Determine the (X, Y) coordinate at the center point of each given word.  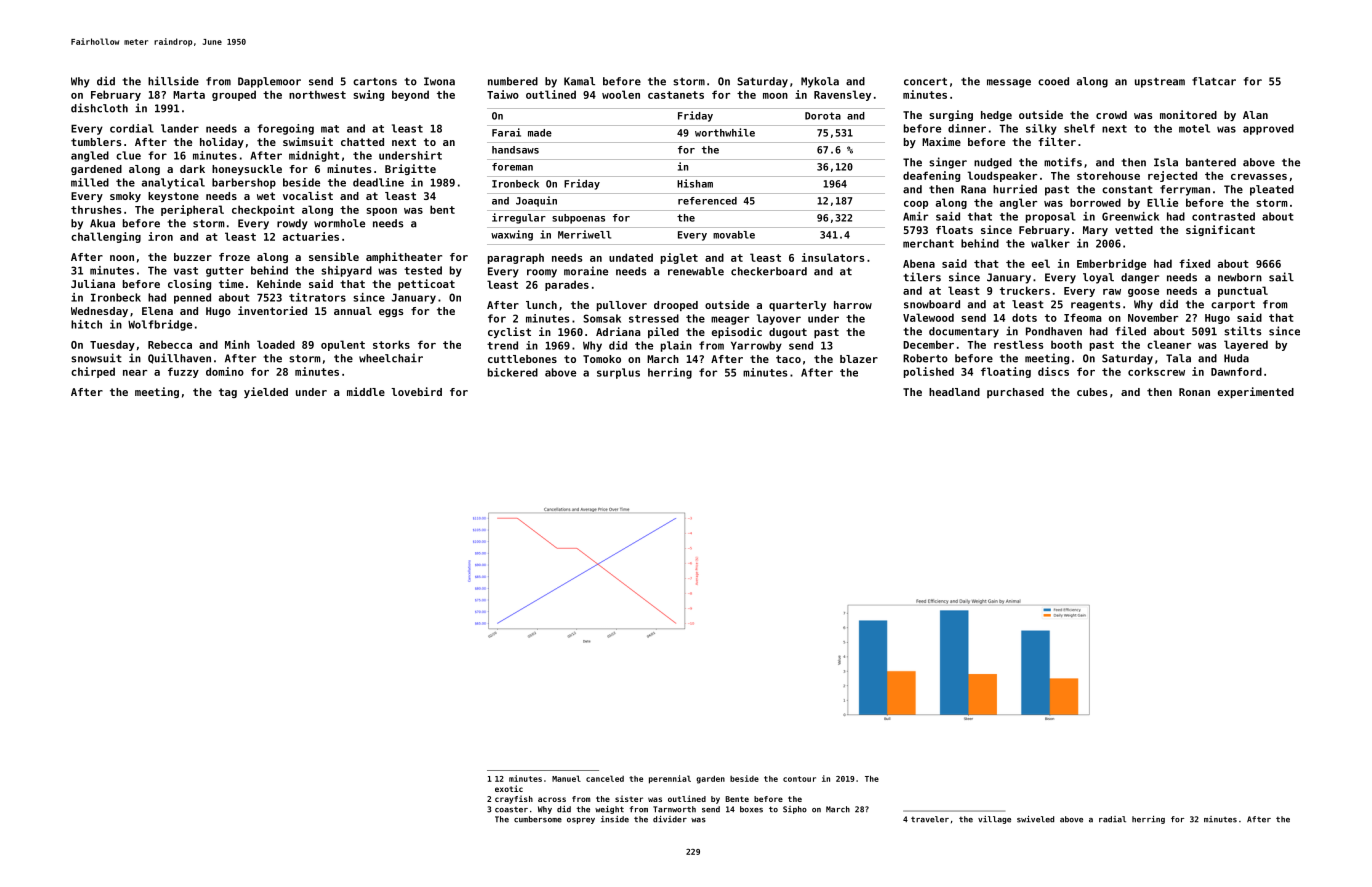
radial (1112, 819)
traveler (930, 819)
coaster (511, 810)
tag (228, 393)
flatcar (1214, 81)
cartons (375, 82)
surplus (618, 373)
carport (1233, 306)
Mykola (820, 82)
